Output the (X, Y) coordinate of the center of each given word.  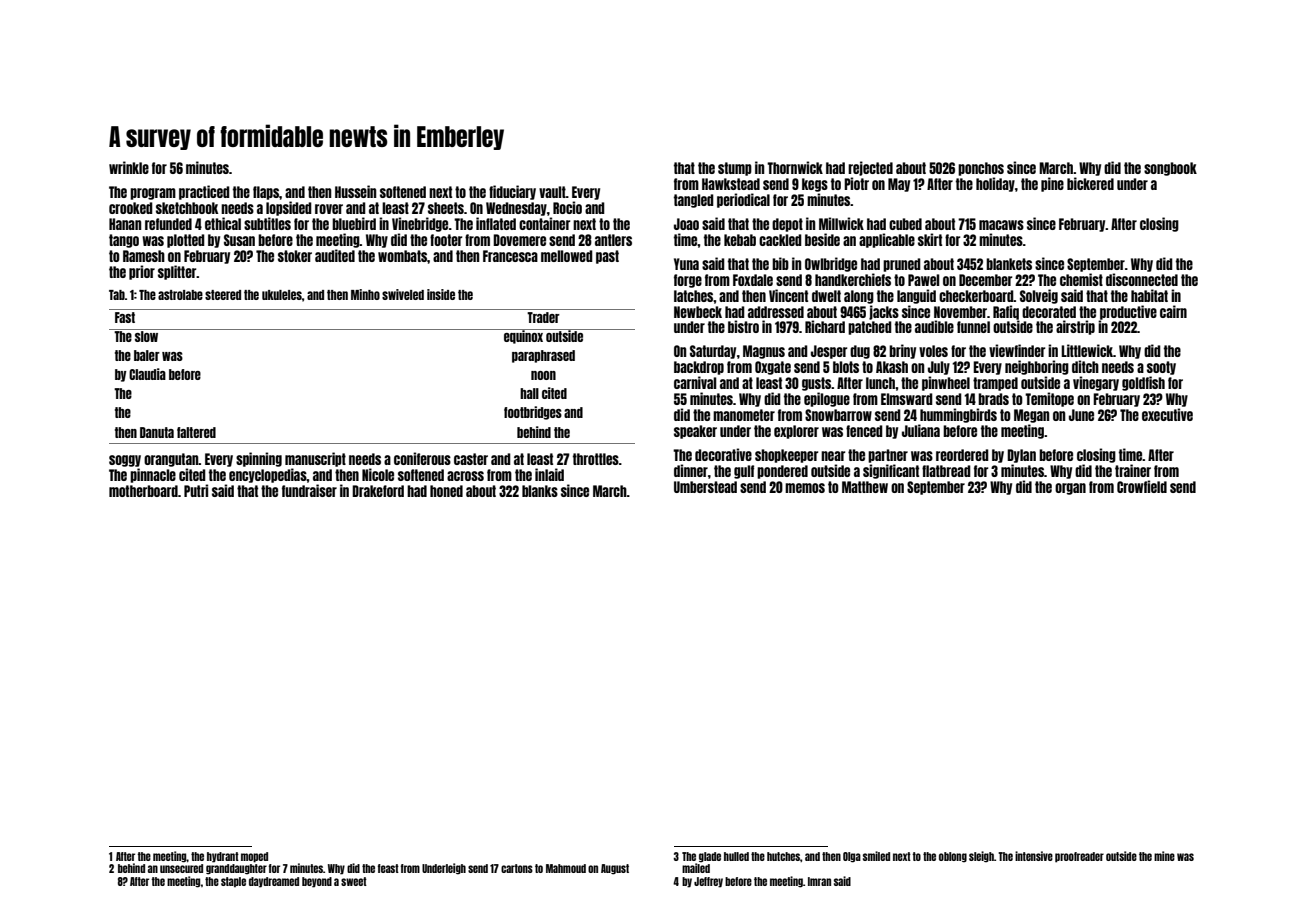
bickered (1090, 183)
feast (388, 868)
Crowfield (1142, 486)
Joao (686, 224)
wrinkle (129, 167)
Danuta (157, 432)
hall (529, 393)
